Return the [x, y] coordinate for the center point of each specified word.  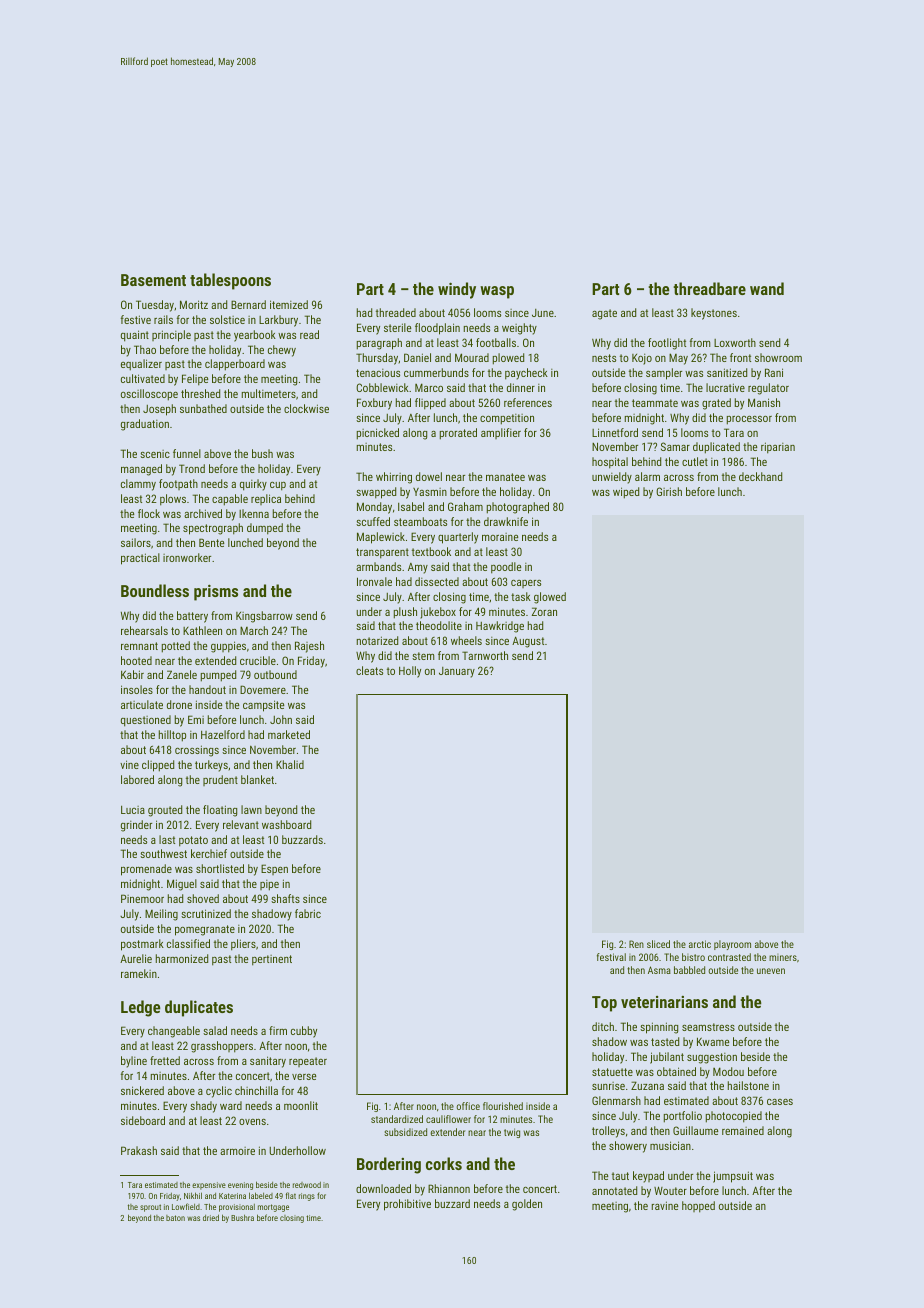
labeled [261, 1195]
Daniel [417, 357]
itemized [289, 304]
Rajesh [309, 647]
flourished [503, 1106]
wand [767, 288]
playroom [732, 945]
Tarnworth [485, 655]
